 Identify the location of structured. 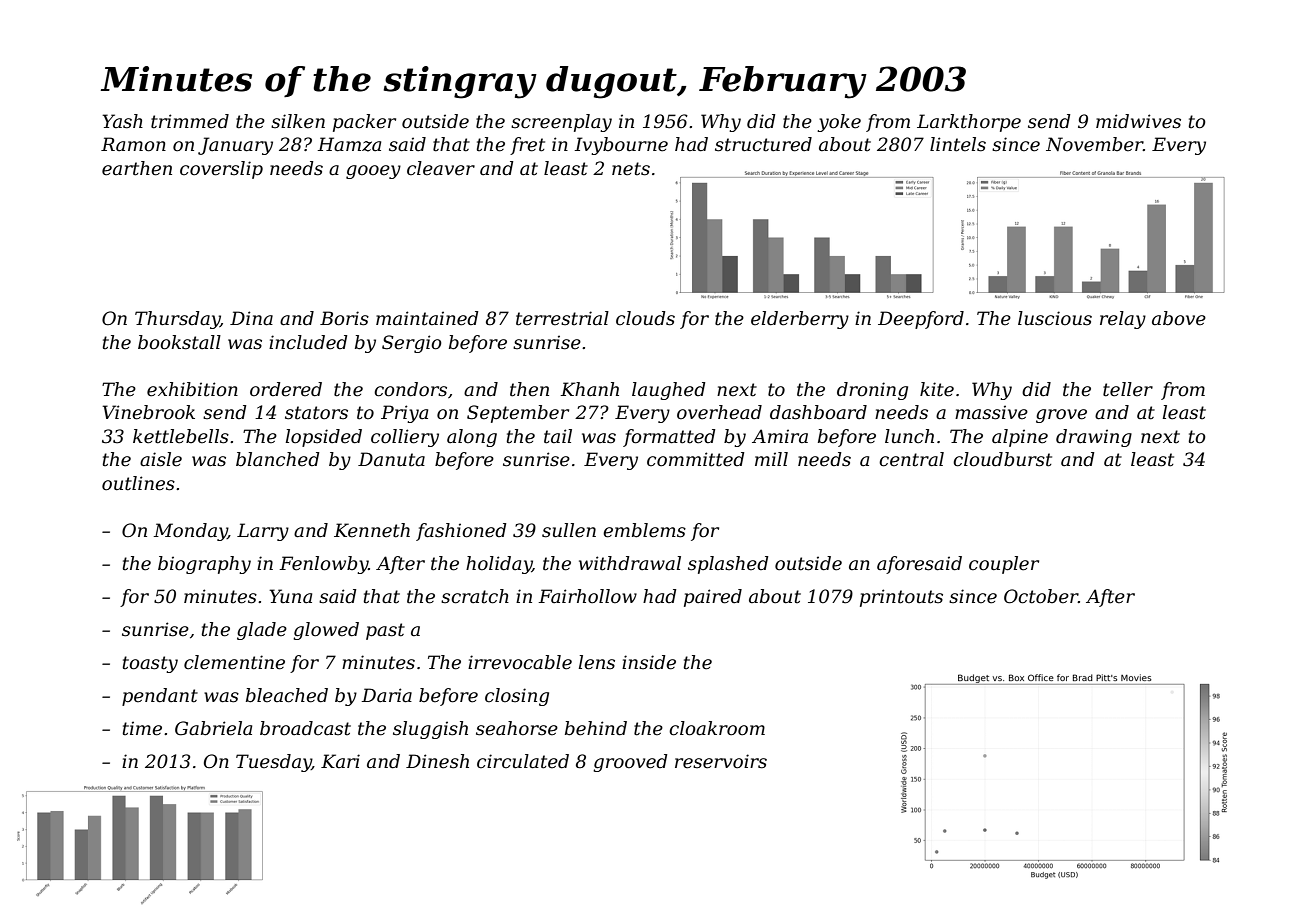
(763, 144).
